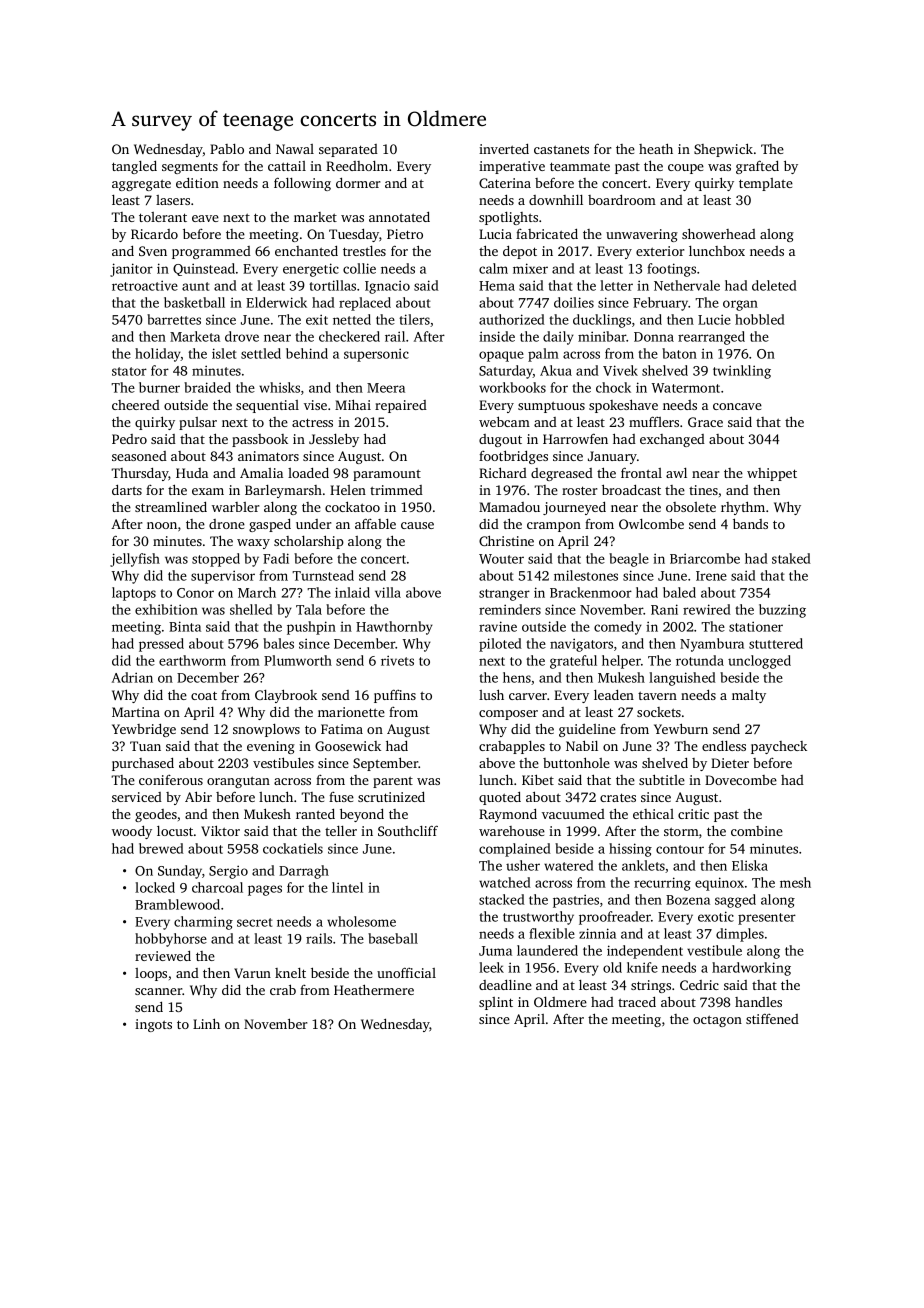 The width and height of the document is (924, 1308). I want to click on combine, so click(757, 831).
